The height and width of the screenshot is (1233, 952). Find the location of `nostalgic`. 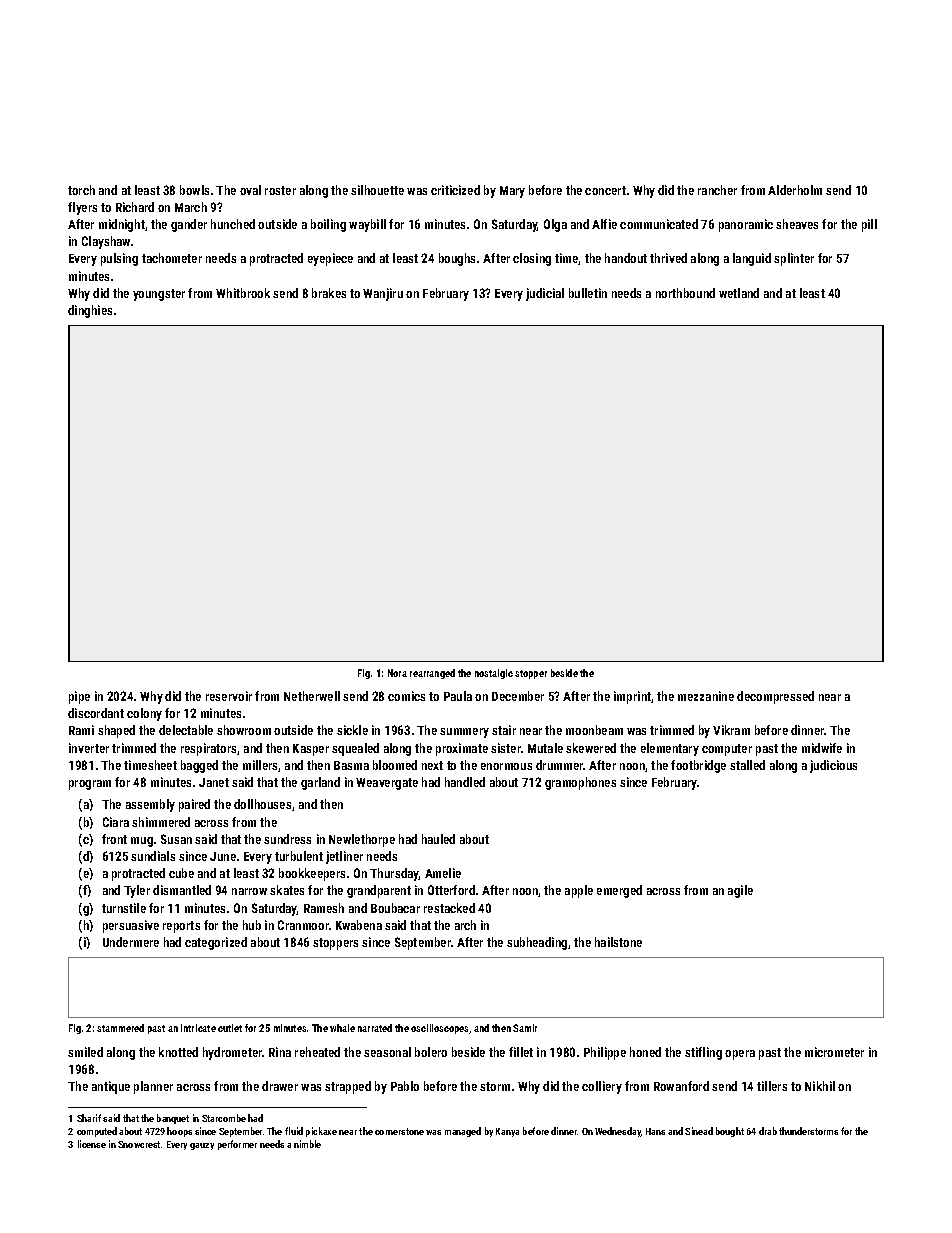

nostalgic is located at coordinates (494, 674).
